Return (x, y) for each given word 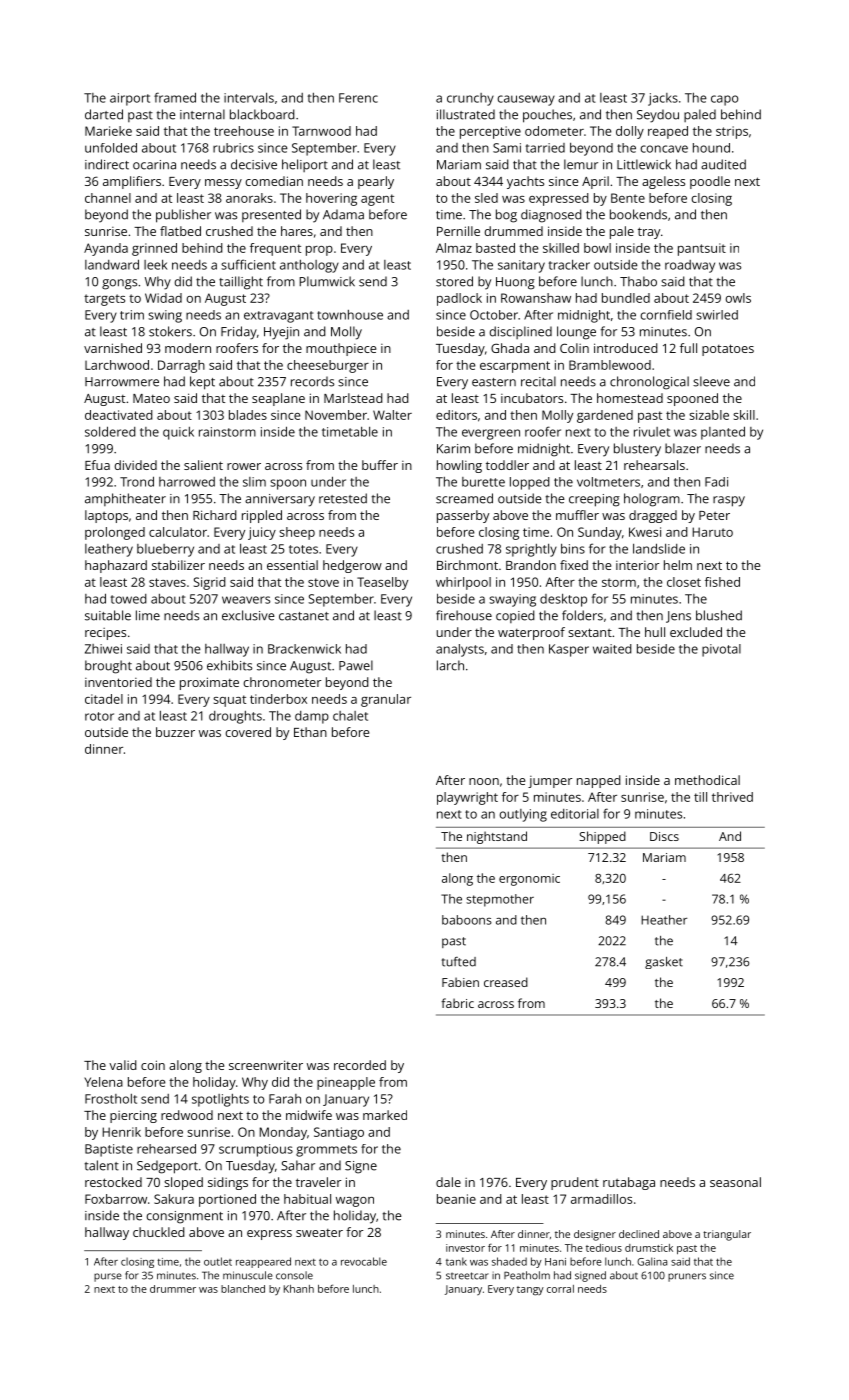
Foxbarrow (116, 1199)
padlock (459, 299)
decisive (254, 164)
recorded (360, 1065)
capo (724, 100)
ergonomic (529, 880)
